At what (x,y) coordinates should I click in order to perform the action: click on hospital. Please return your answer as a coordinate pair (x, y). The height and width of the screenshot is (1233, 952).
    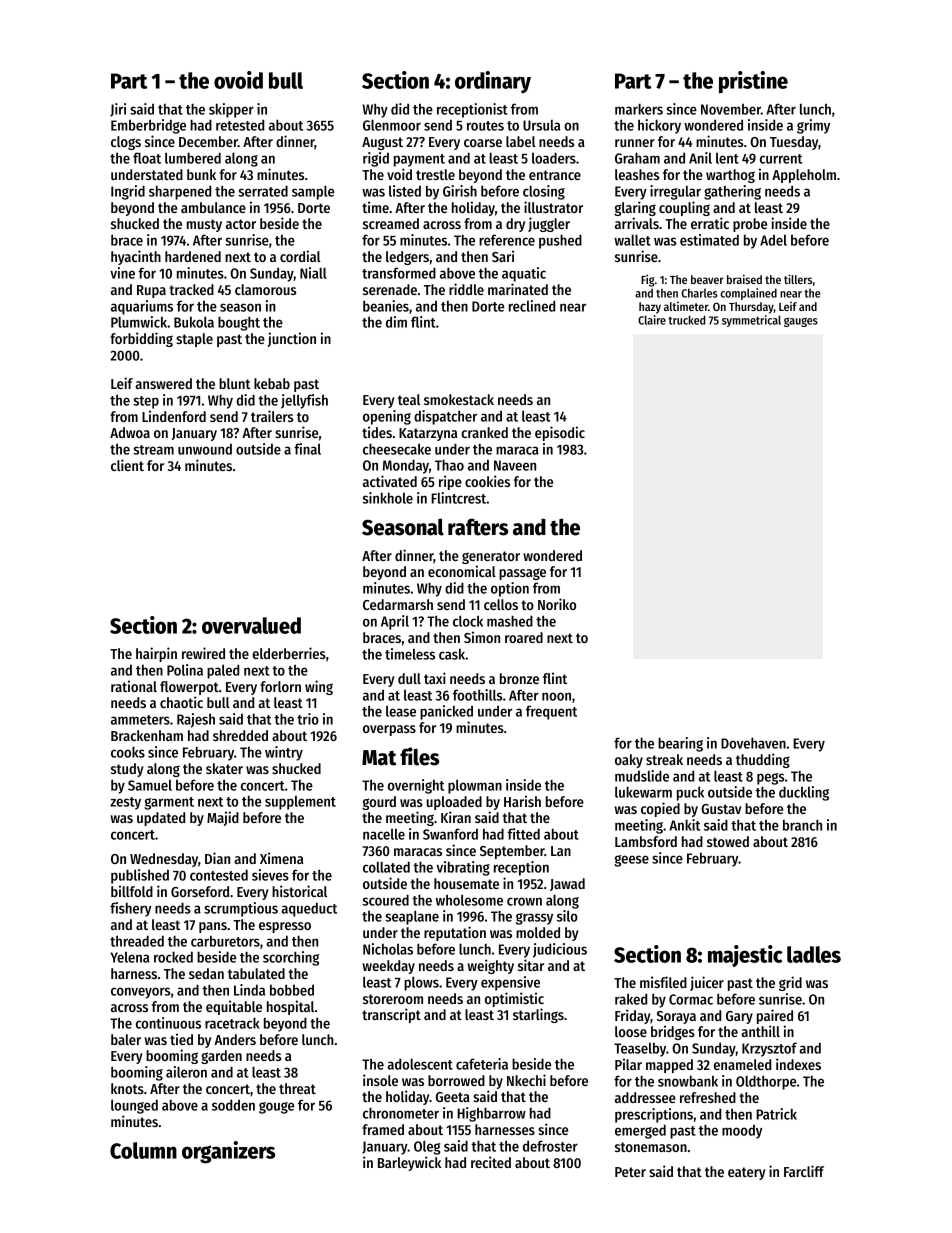
    Looking at the image, I should click on (290, 1007).
